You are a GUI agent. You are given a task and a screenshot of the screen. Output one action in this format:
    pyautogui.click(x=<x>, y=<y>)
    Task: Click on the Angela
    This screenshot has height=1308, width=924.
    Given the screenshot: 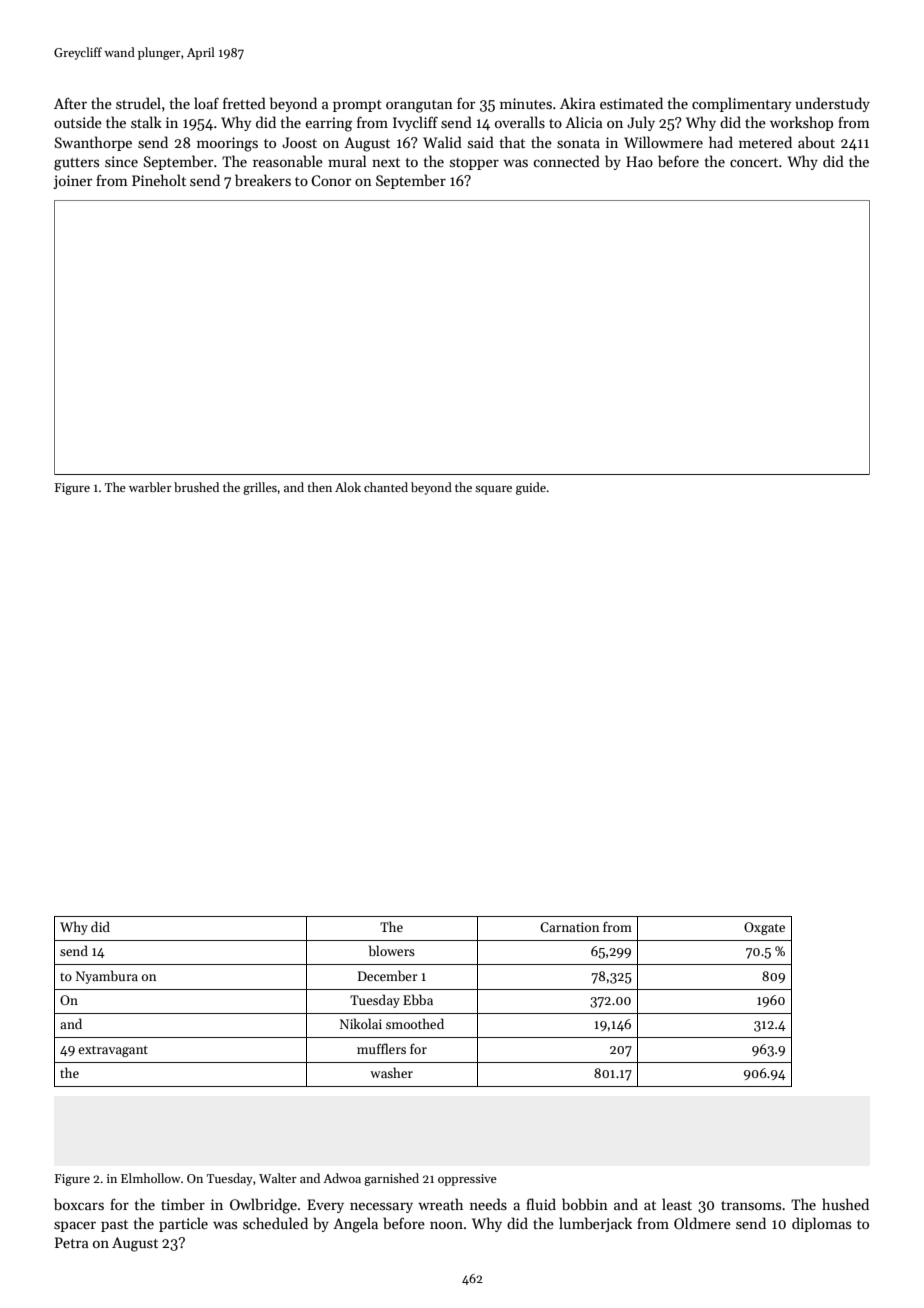 What is the action you would take?
    pyautogui.click(x=355, y=1225)
